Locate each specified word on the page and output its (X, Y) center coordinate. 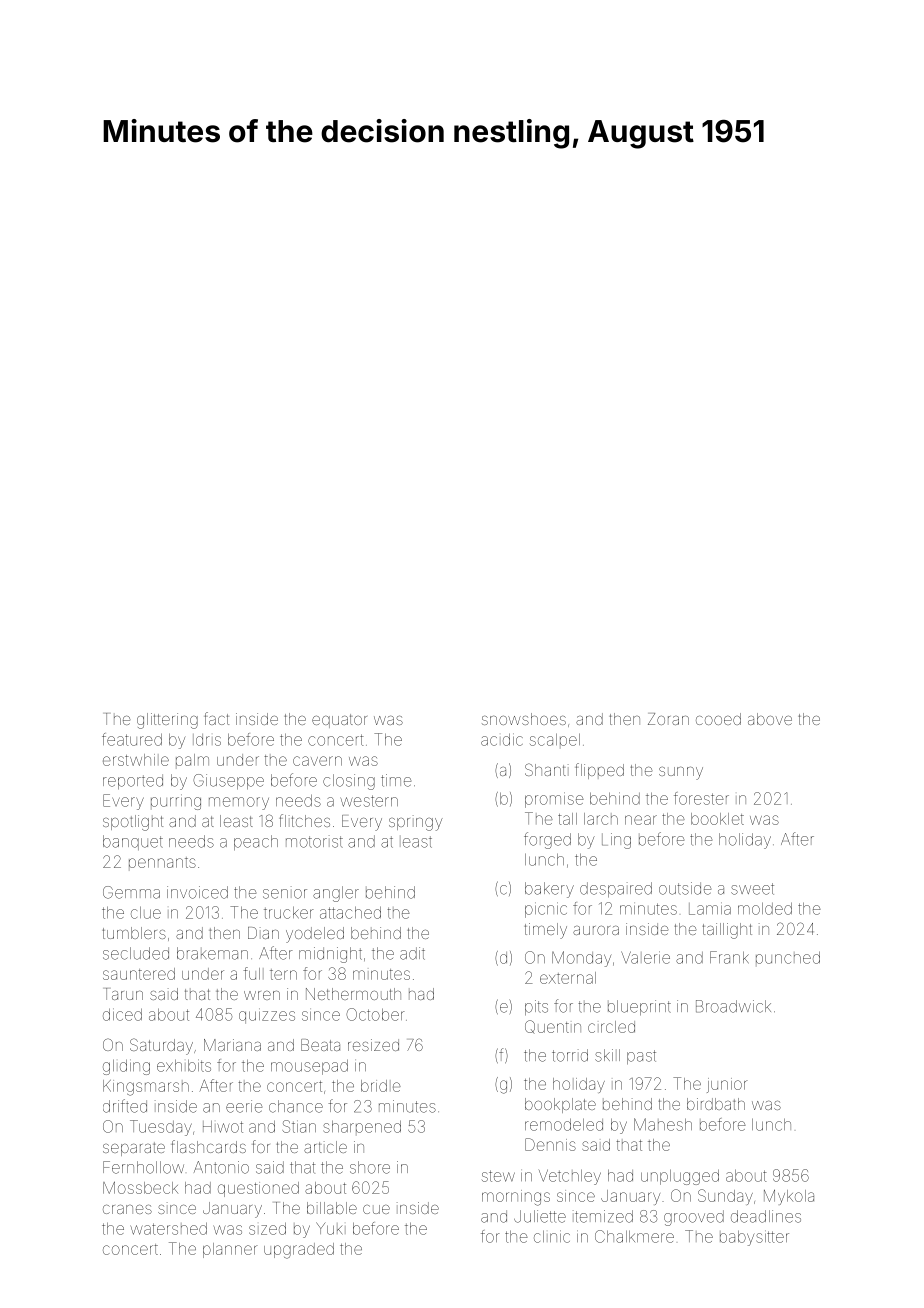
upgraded (299, 1251)
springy (416, 823)
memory (239, 803)
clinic (552, 1236)
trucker (289, 913)
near (641, 820)
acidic (502, 739)
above (770, 719)
